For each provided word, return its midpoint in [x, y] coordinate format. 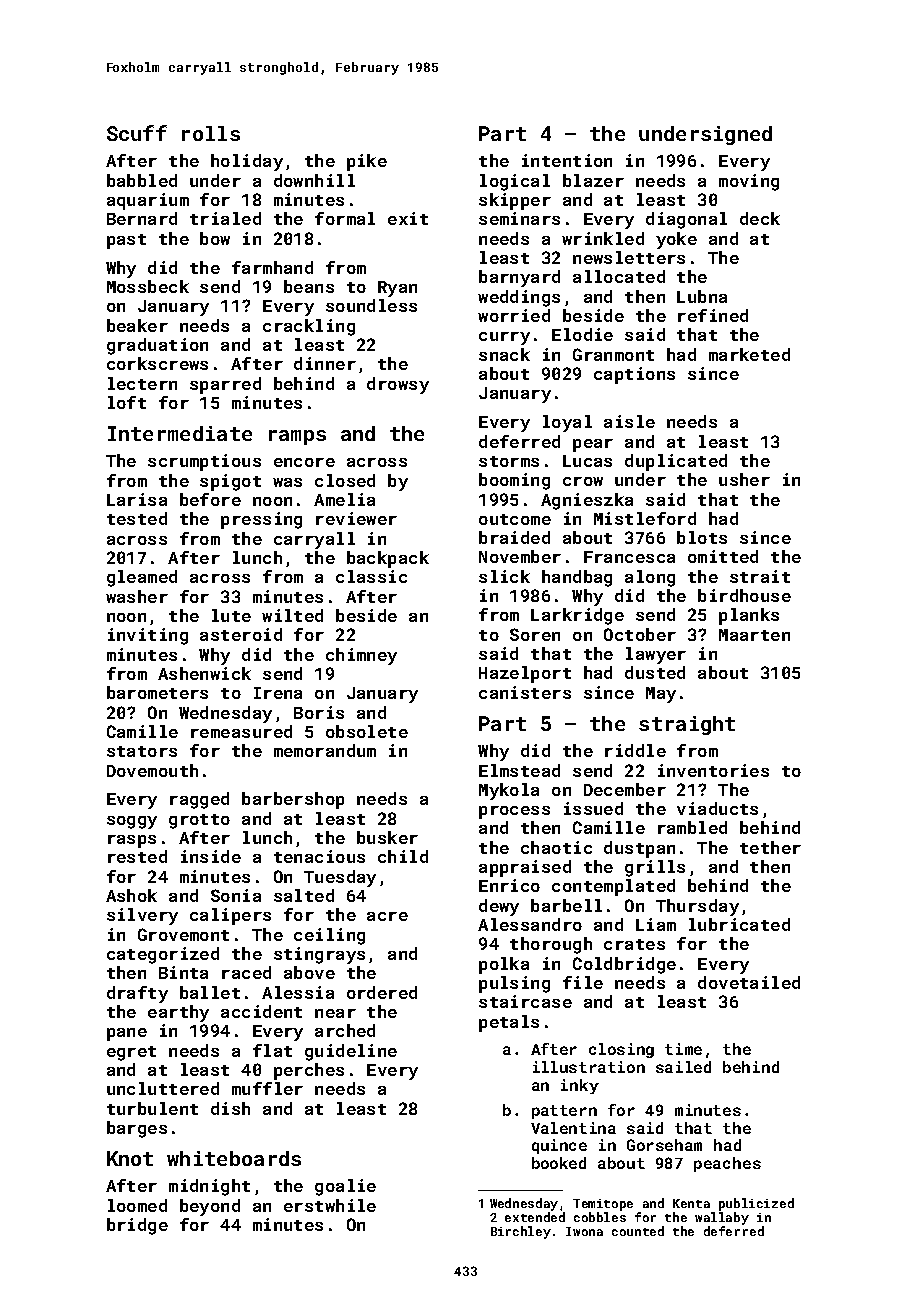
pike [367, 162]
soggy [132, 822]
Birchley [521, 1232]
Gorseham [664, 1145]
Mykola [509, 791]
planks [749, 616]
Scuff [137, 133]
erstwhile [330, 1205]
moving [749, 182]
